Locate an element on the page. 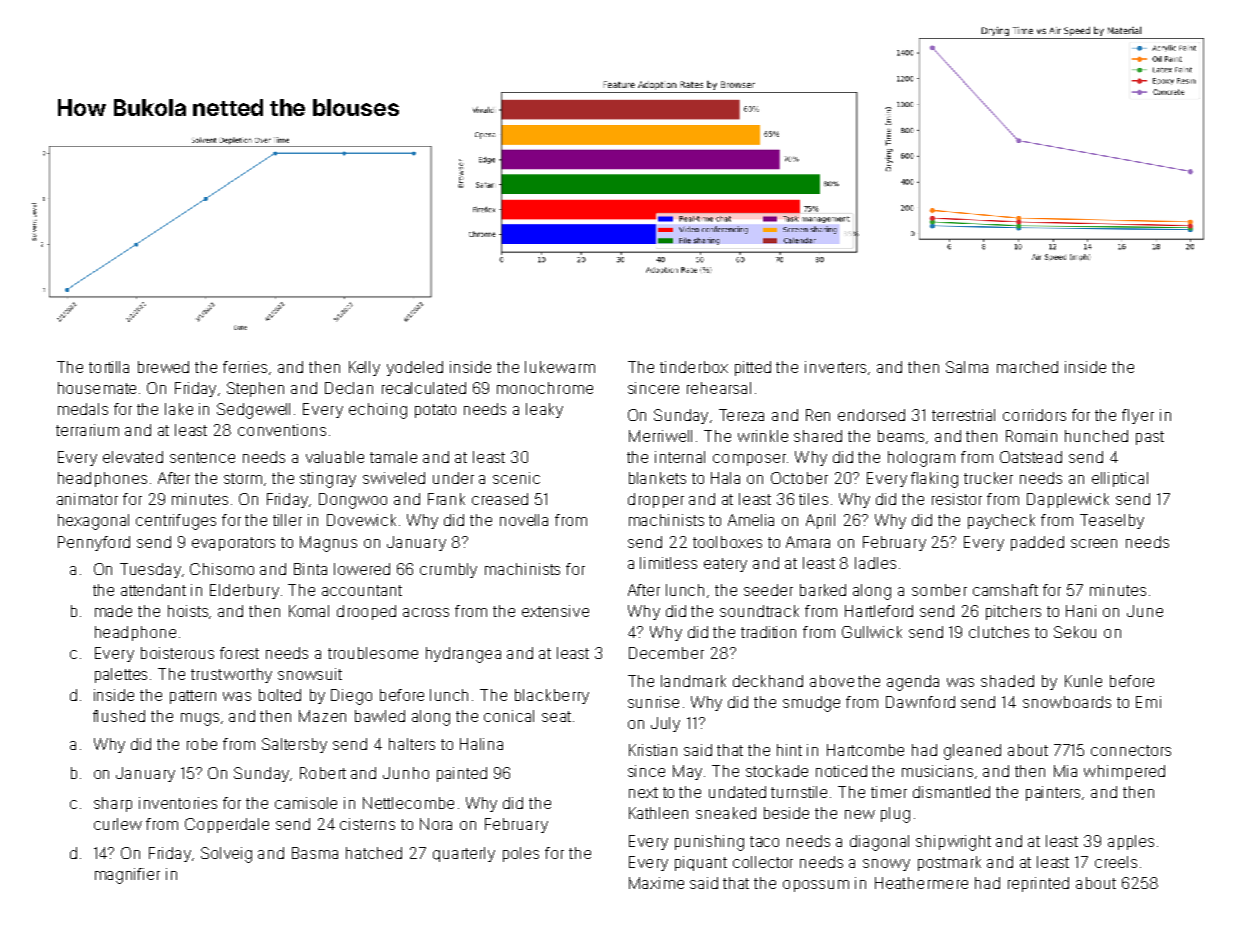 This document has width=1233, height=952. Solveig is located at coordinates (226, 855).
